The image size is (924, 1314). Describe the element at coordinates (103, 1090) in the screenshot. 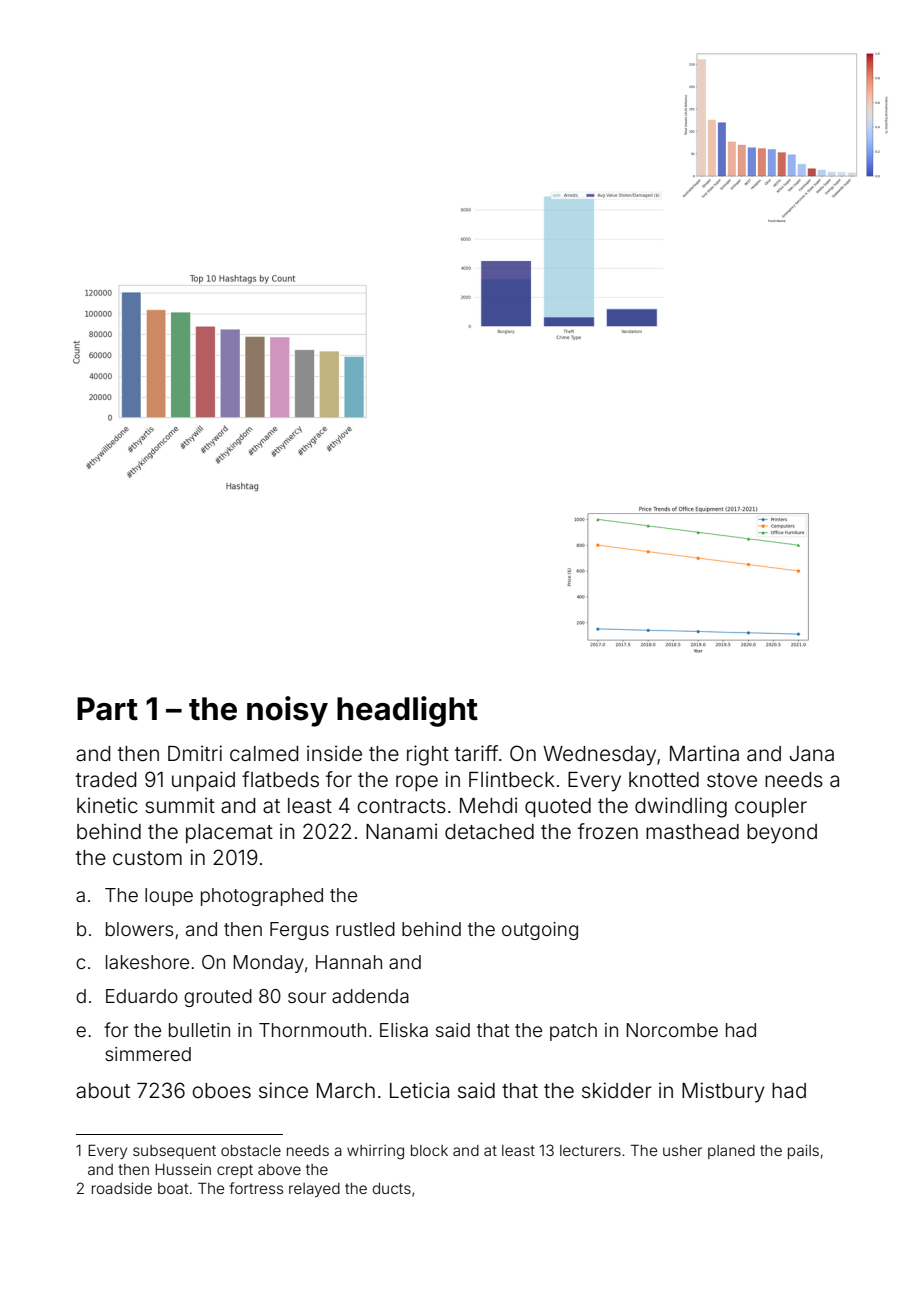

I see `about` at that location.
